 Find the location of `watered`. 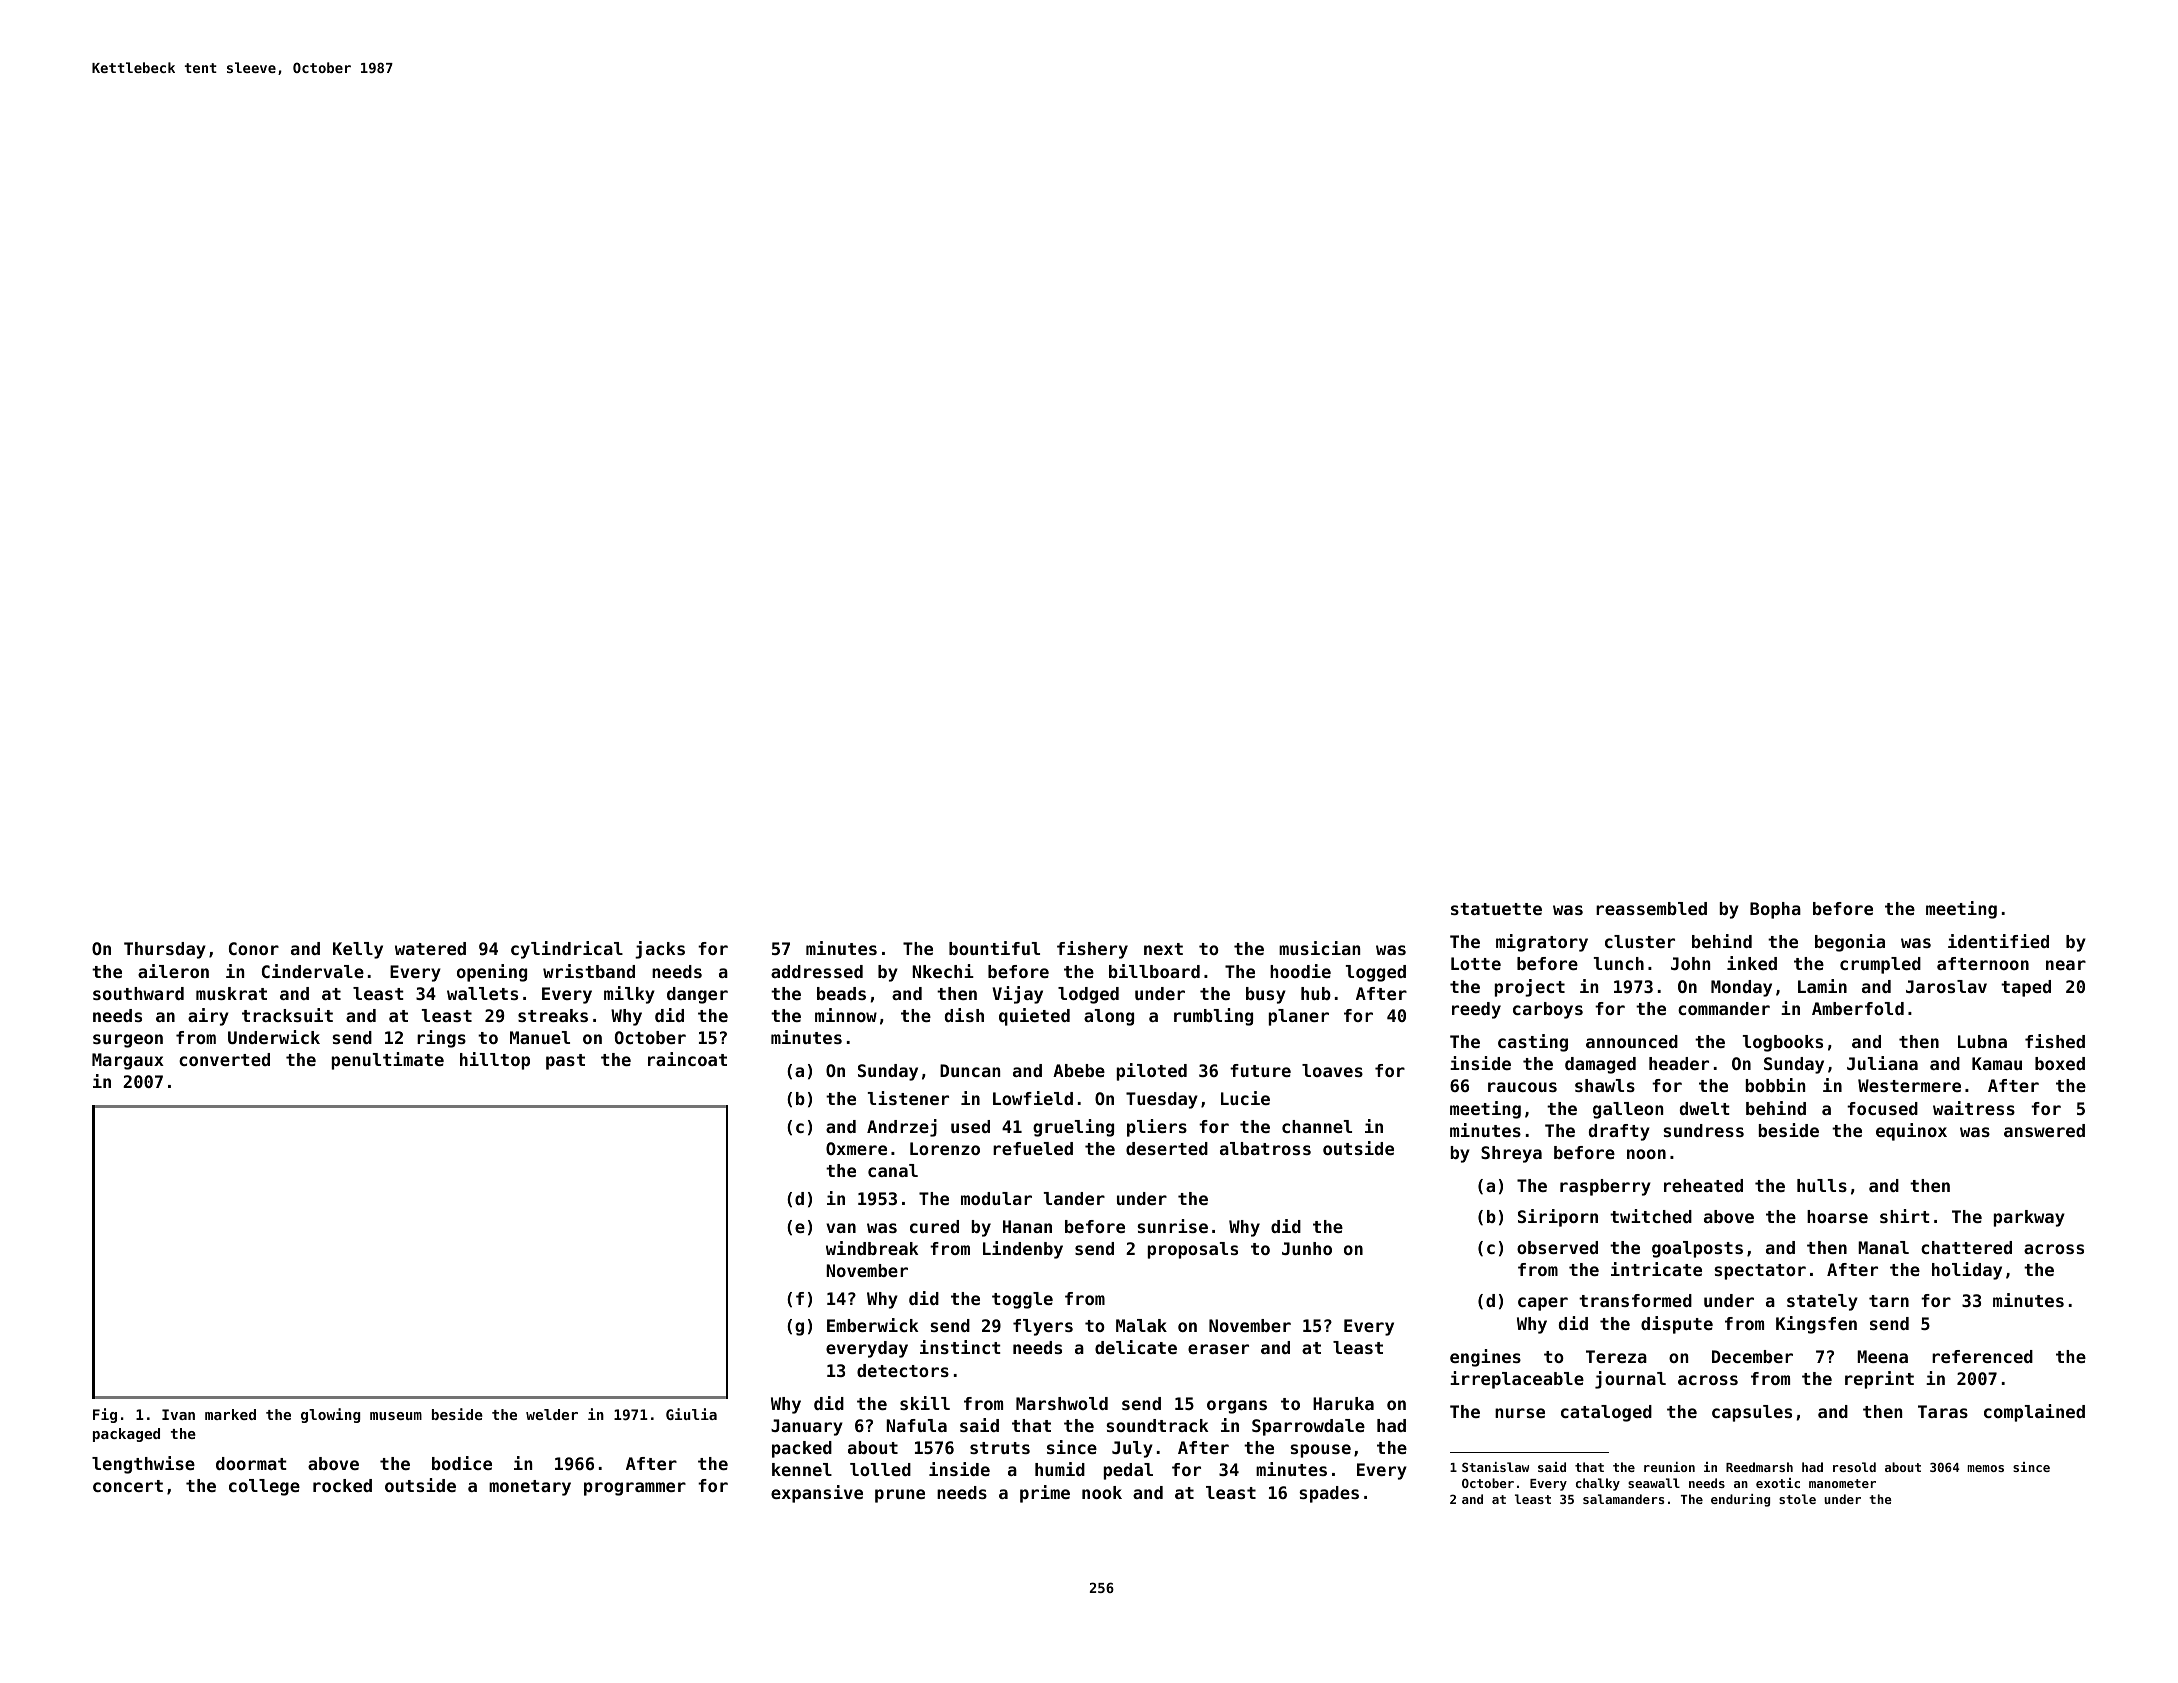

watered is located at coordinates (430, 948).
